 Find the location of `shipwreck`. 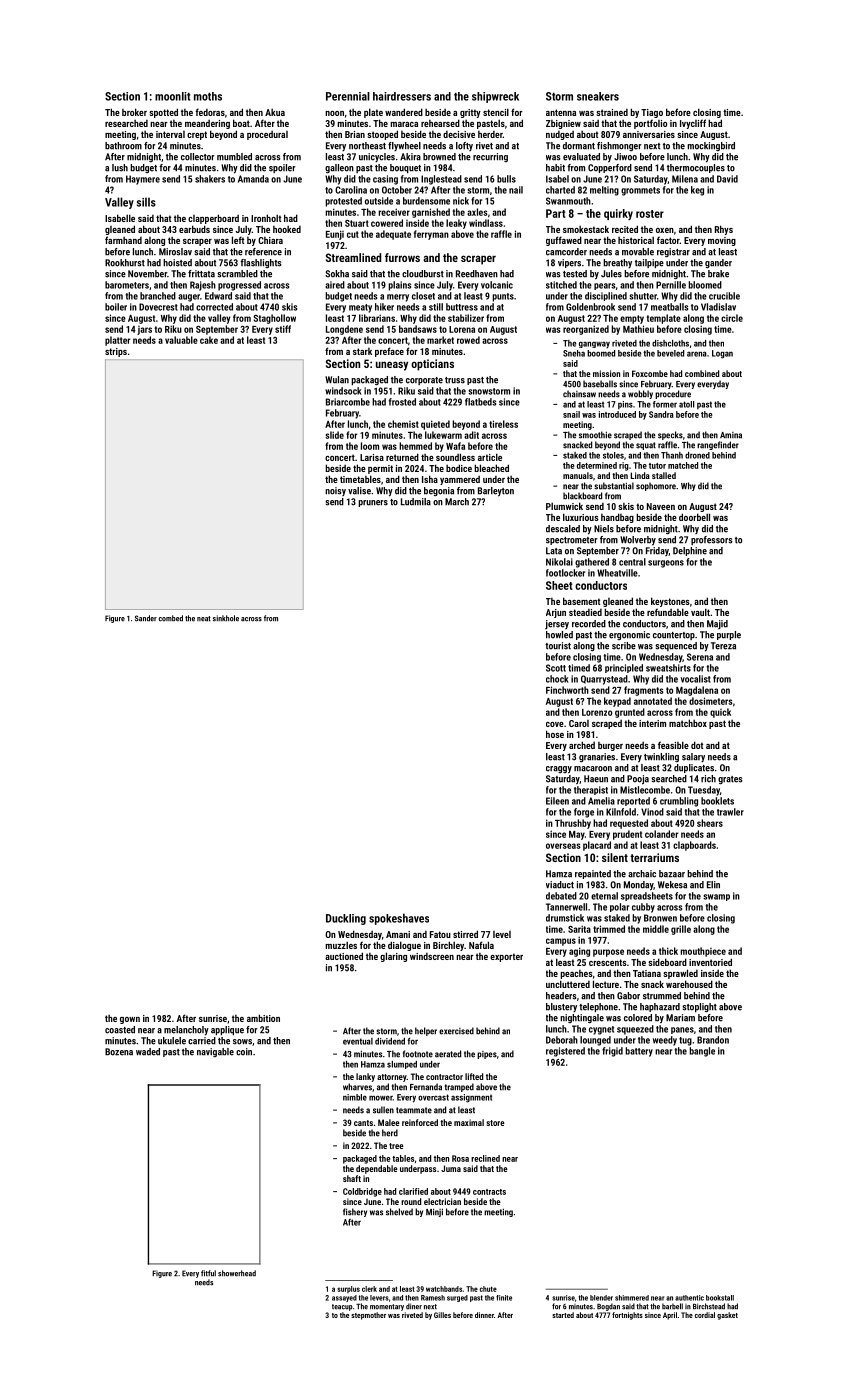

shipwreck is located at coordinates (495, 97).
